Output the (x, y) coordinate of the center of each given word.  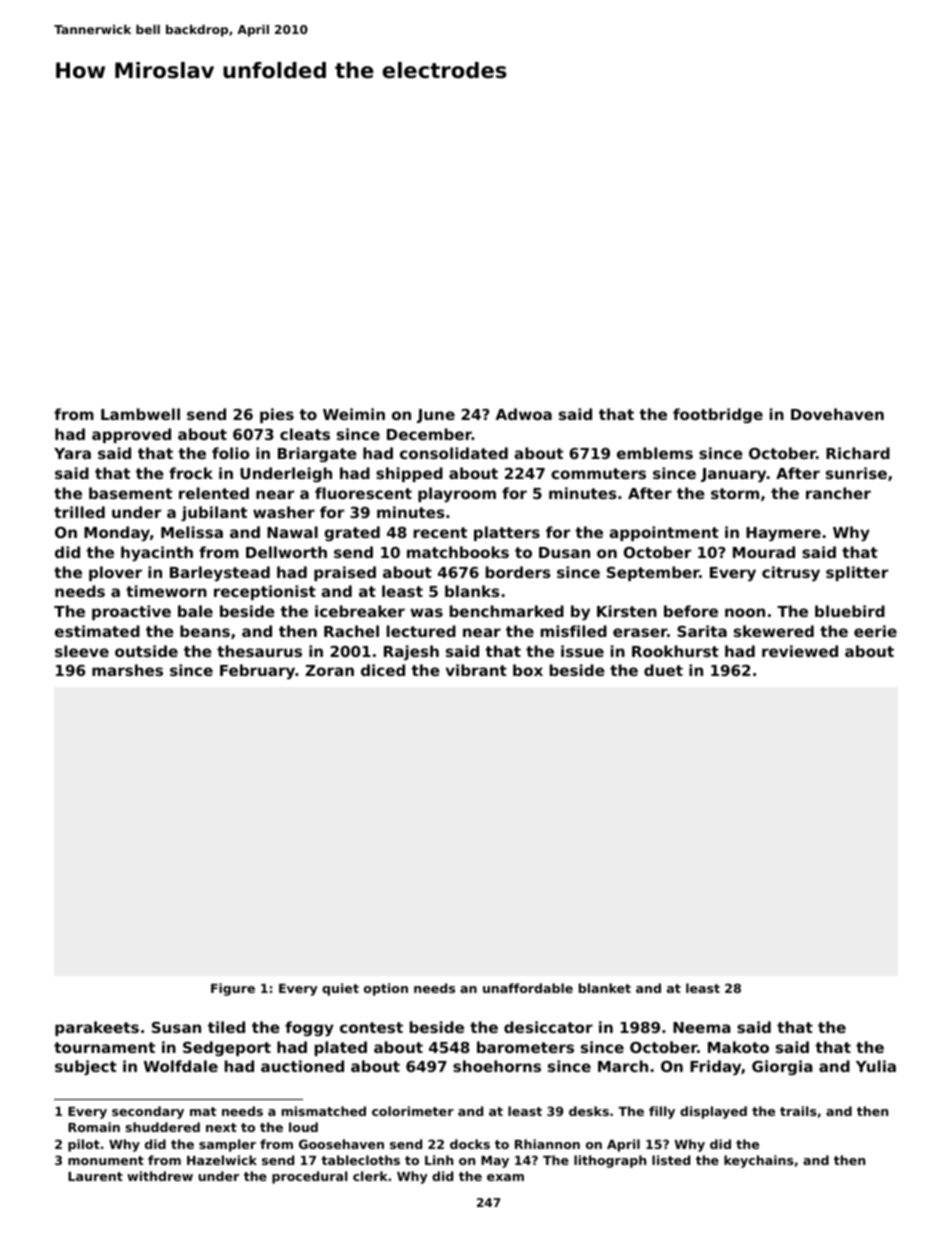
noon (745, 612)
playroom (457, 495)
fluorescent (363, 493)
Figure (233, 989)
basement (130, 493)
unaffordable (528, 988)
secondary (148, 1112)
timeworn (166, 591)
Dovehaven (837, 414)
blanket (605, 988)
